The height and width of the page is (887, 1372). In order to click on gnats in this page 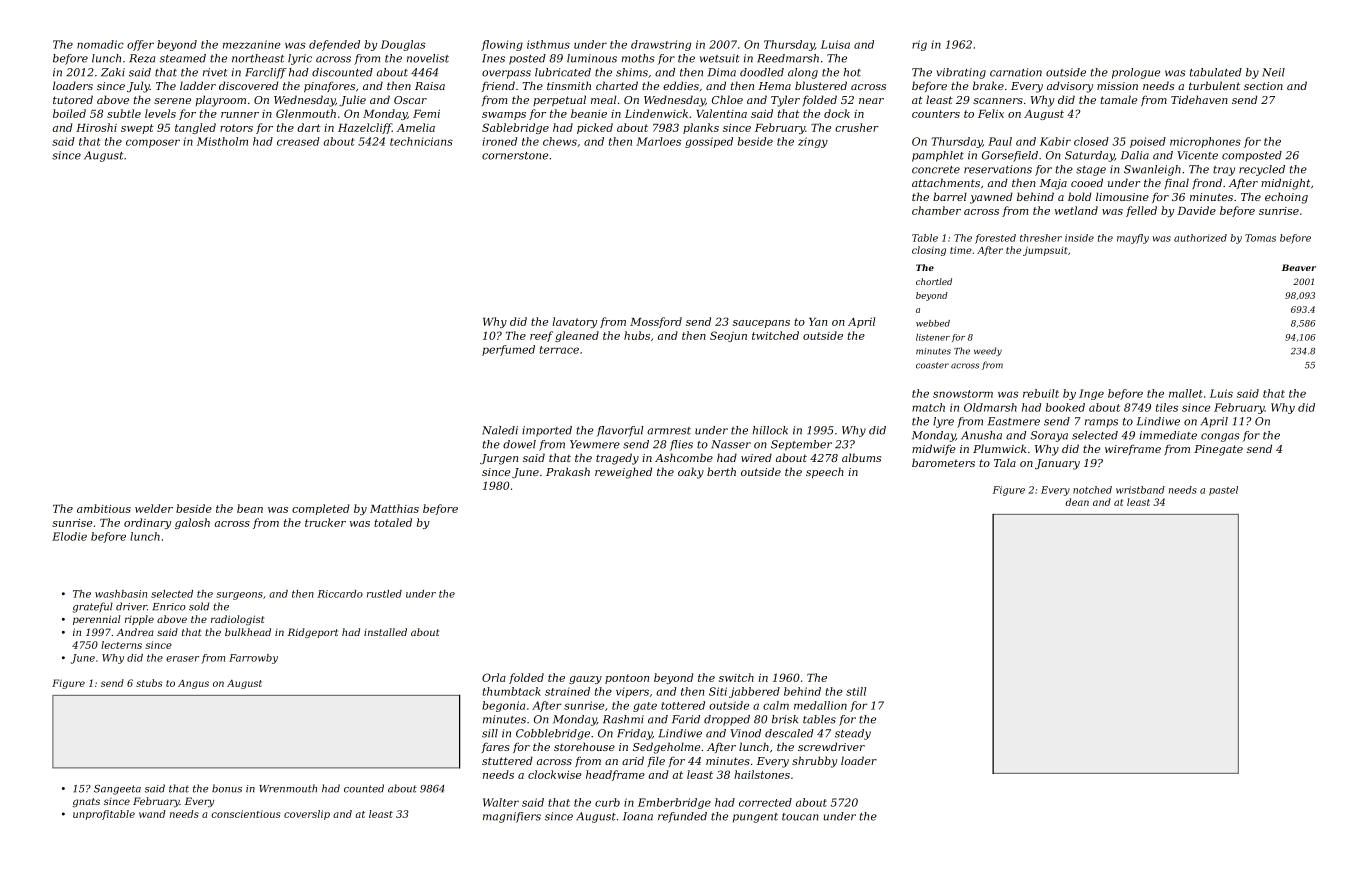, I will do `click(86, 802)`.
